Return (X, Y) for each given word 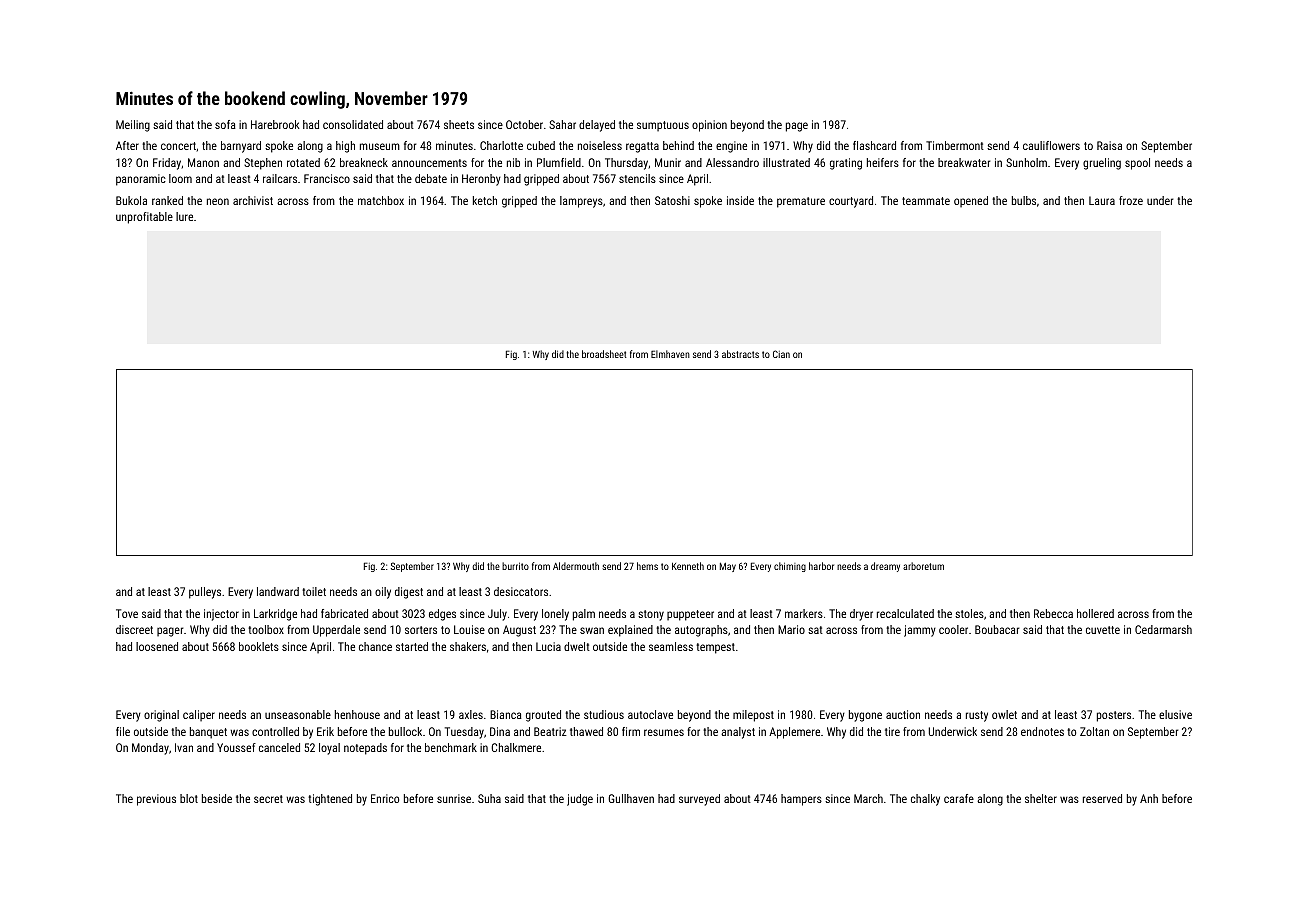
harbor (821, 566)
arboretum (923, 566)
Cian (781, 354)
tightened (330, 800)
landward (278, 591)
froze (1131, 200)
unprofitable (144, 218)
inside (740, 200)
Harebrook (275, 124)
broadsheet (604, 354)
